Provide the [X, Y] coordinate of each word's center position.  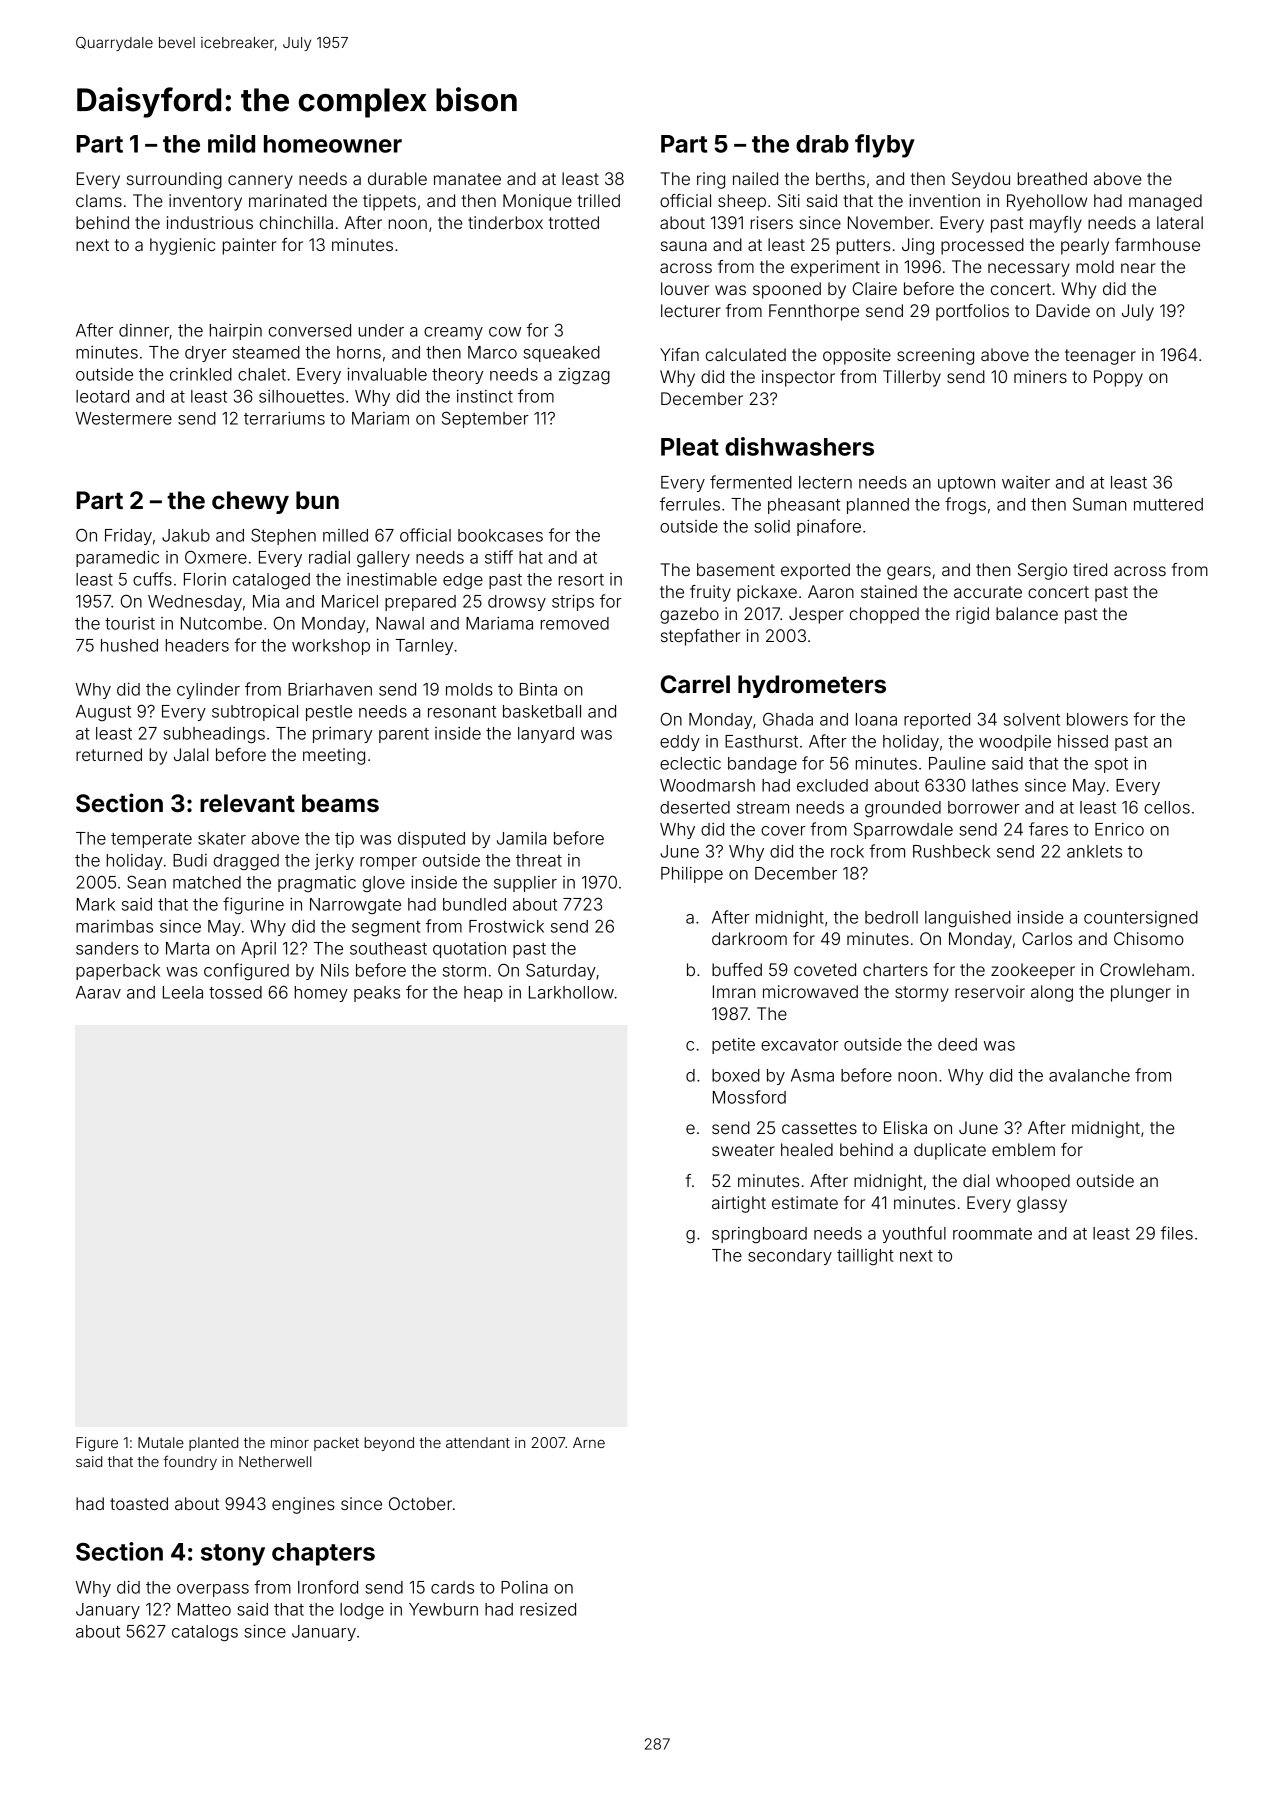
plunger [1141, 993]
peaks [377, 994]
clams [99, 200]
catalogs [205, 1633]
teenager [1100, 357]
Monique [537, 202]
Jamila [521, 838]
